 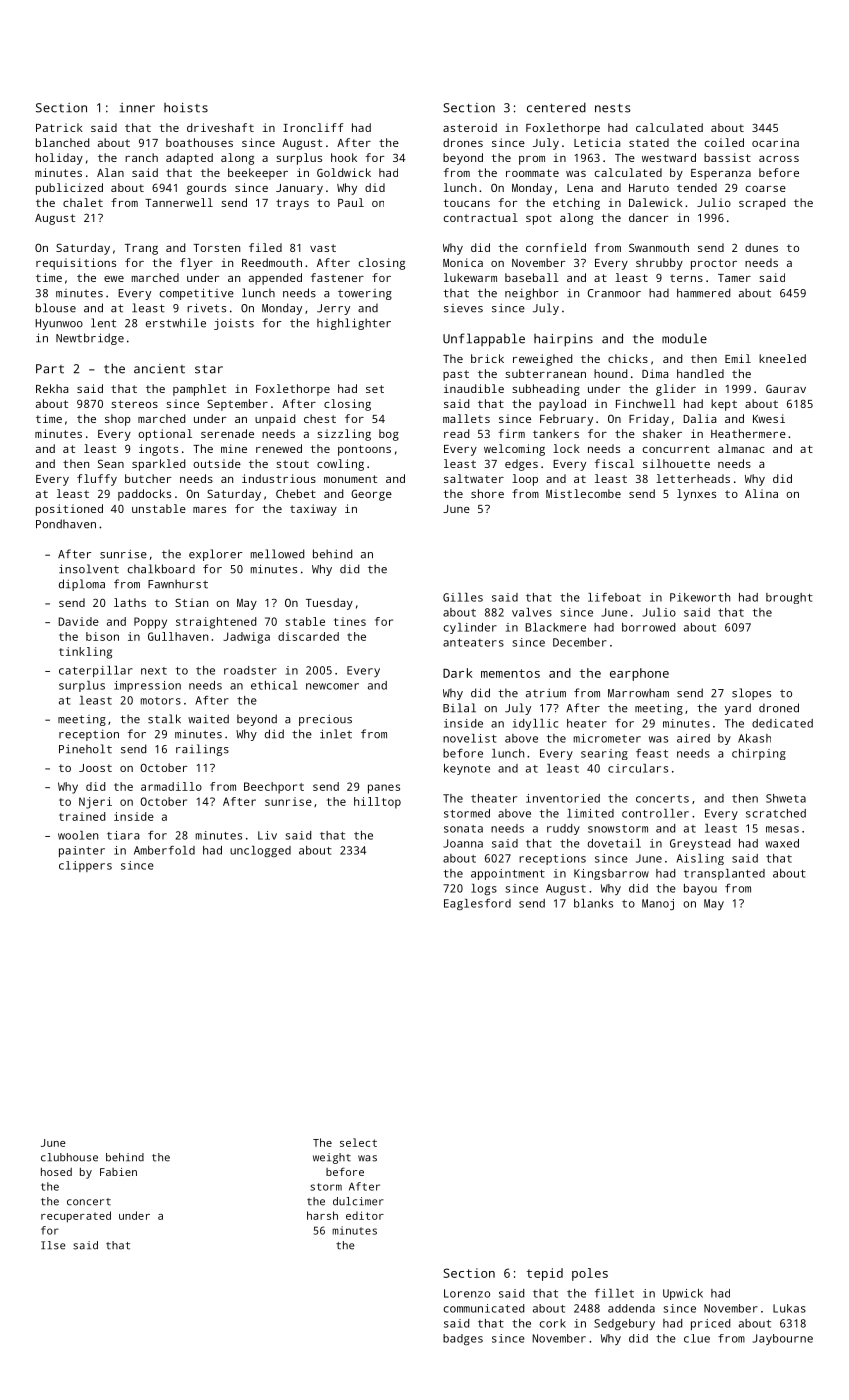 What do you see at coordinates (552, 1323) in the document?
I see `cork` at bounding box center [552, 1323].
